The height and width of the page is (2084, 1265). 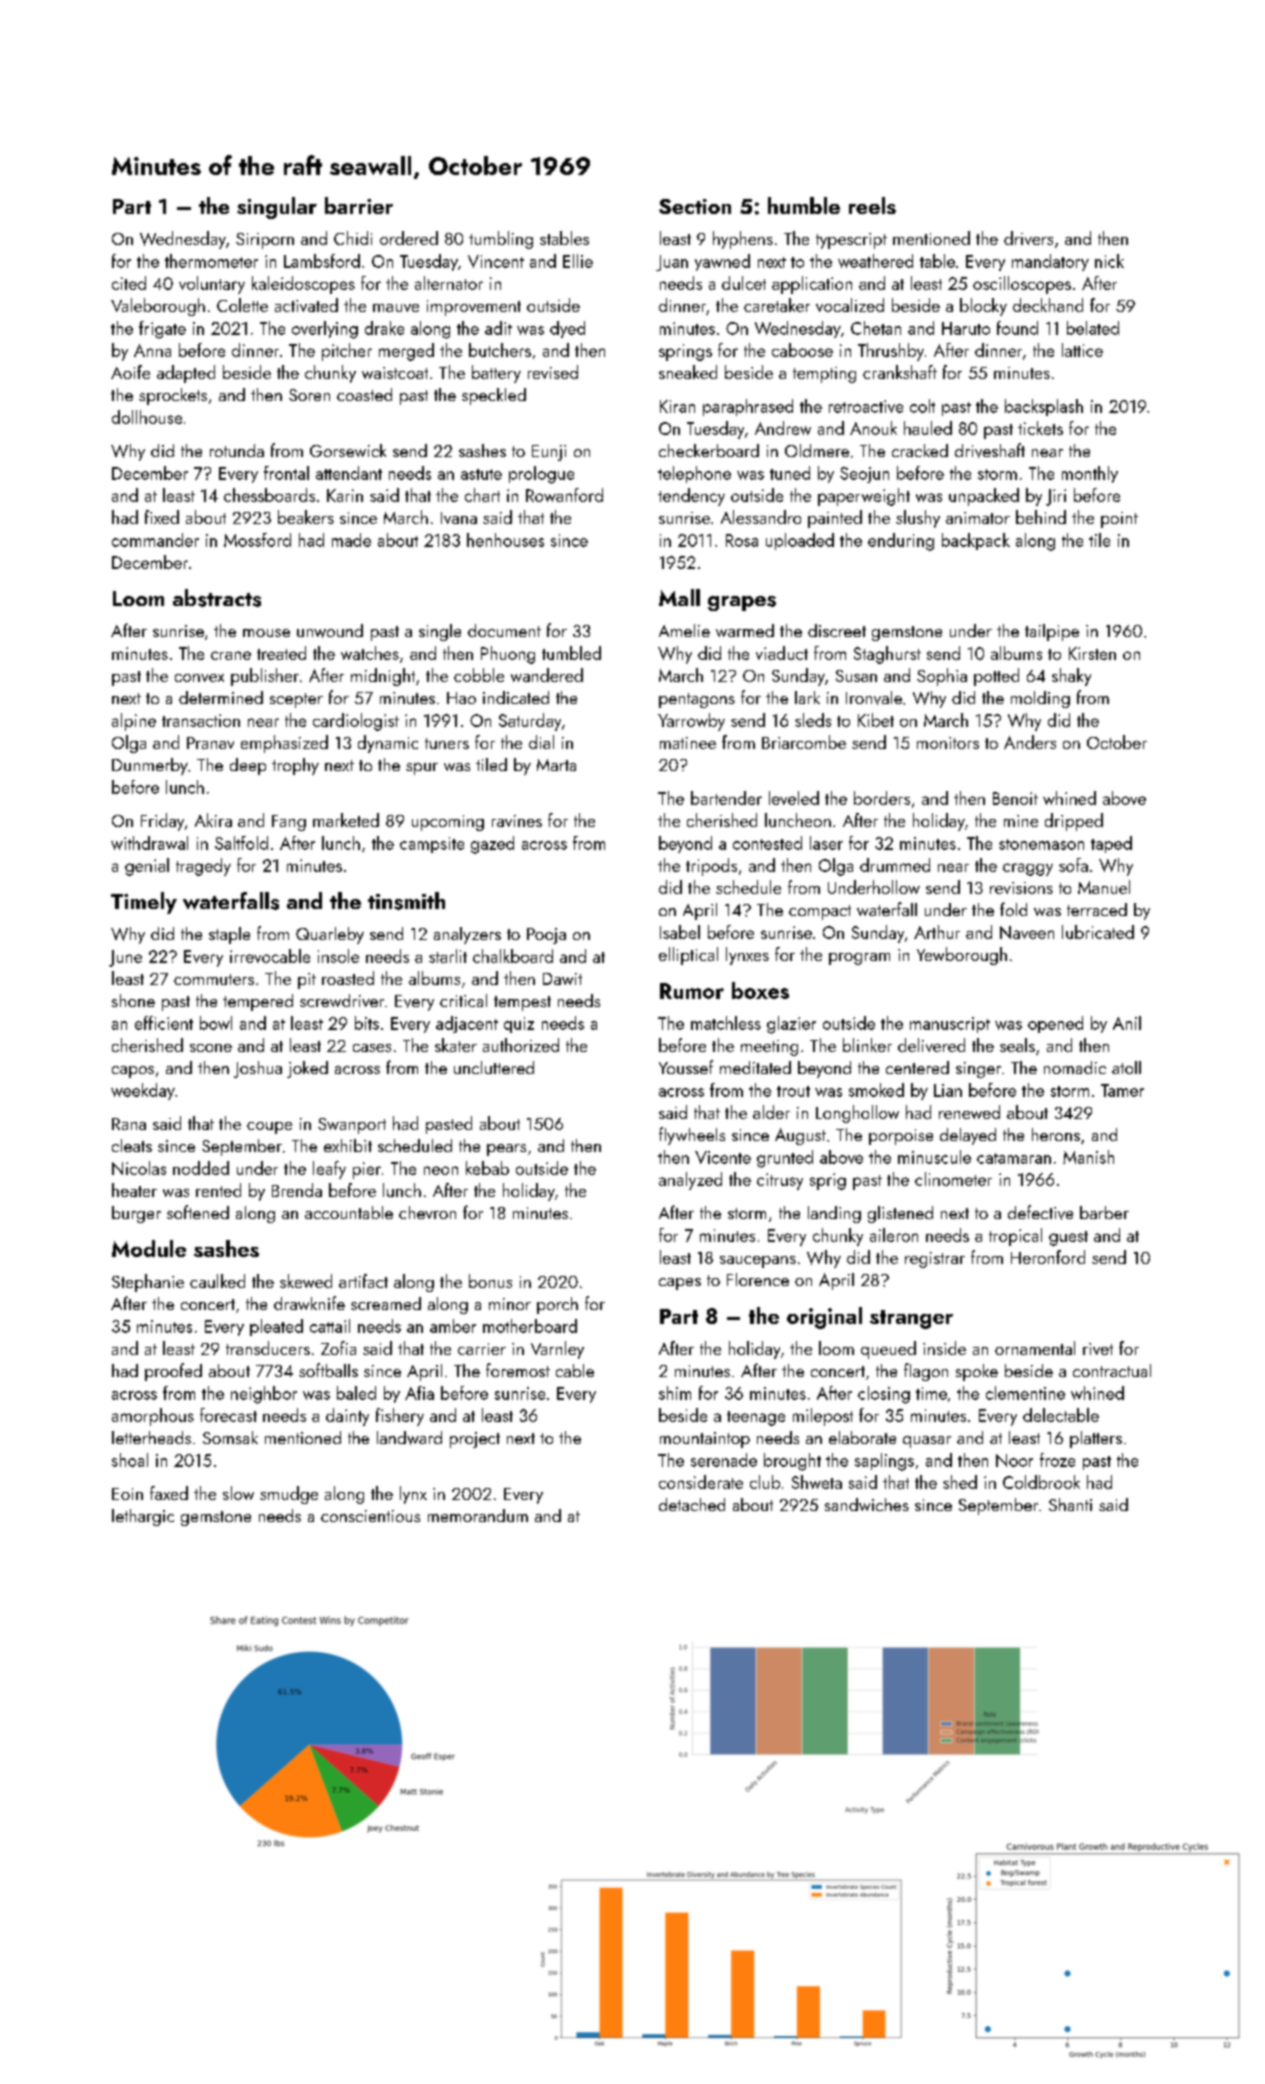 I want to click on Fang, so click(x=289, y=823).
